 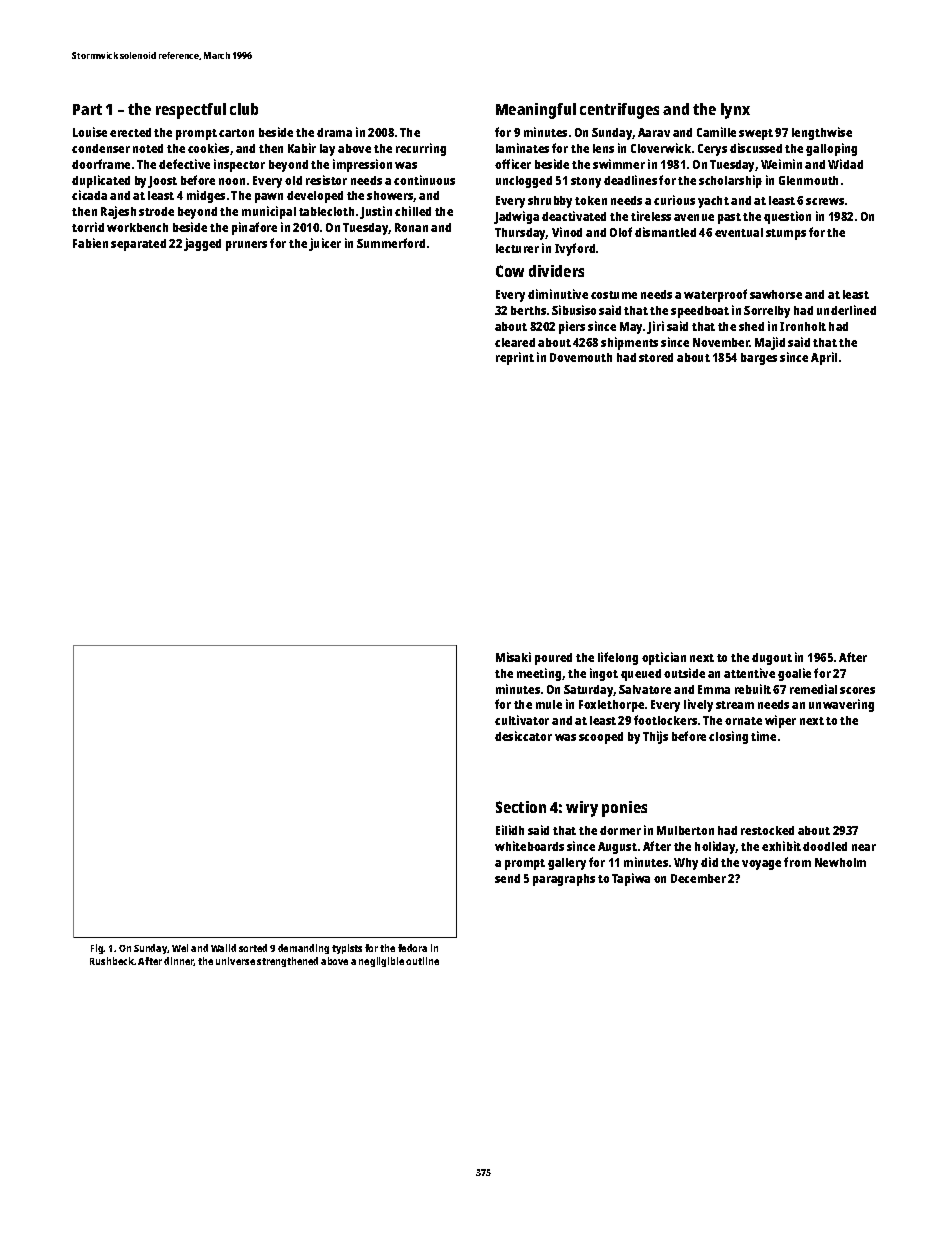 I want to click on Rushbeck, so click(x=112, y=961).
